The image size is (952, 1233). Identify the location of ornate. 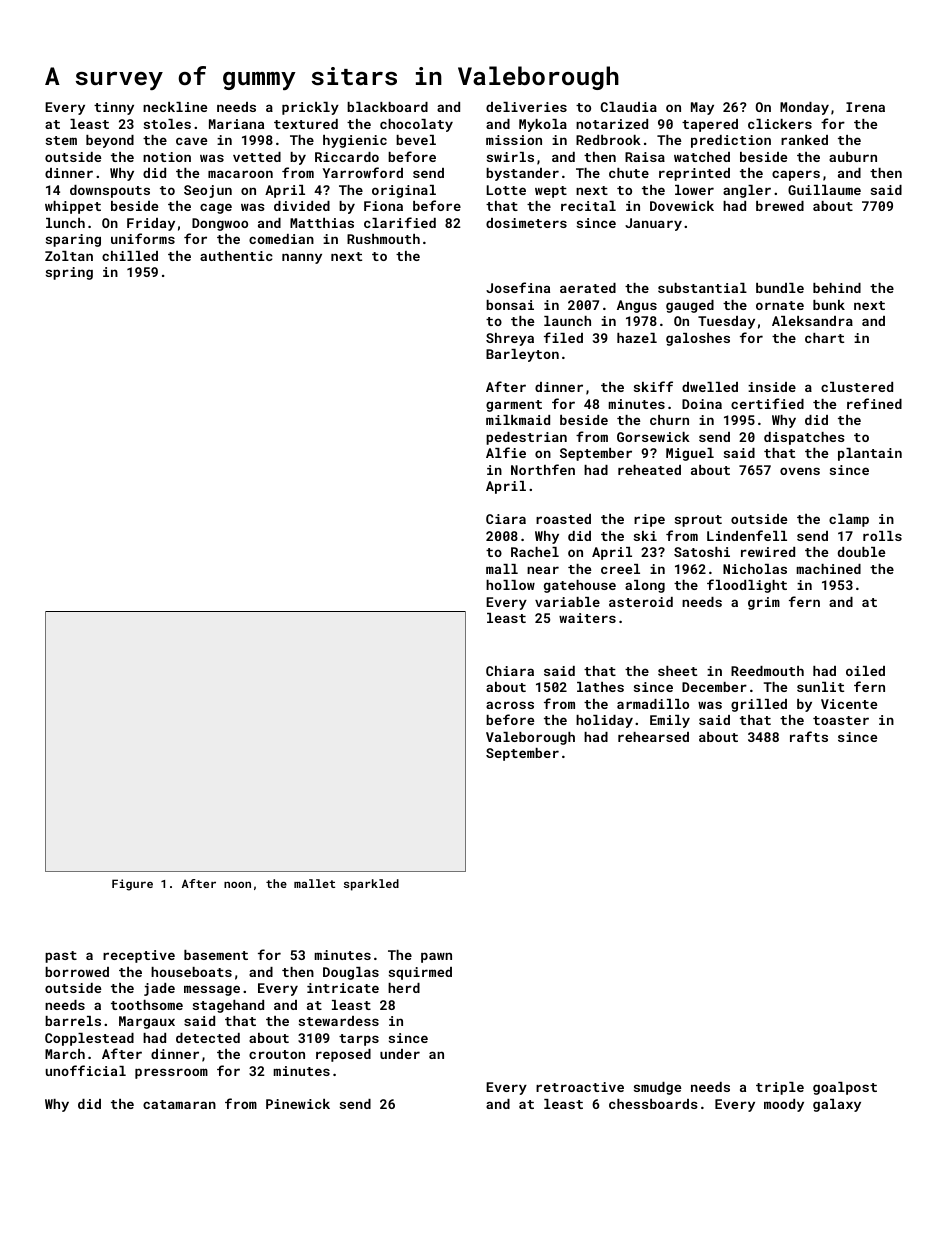
(780, 305).
